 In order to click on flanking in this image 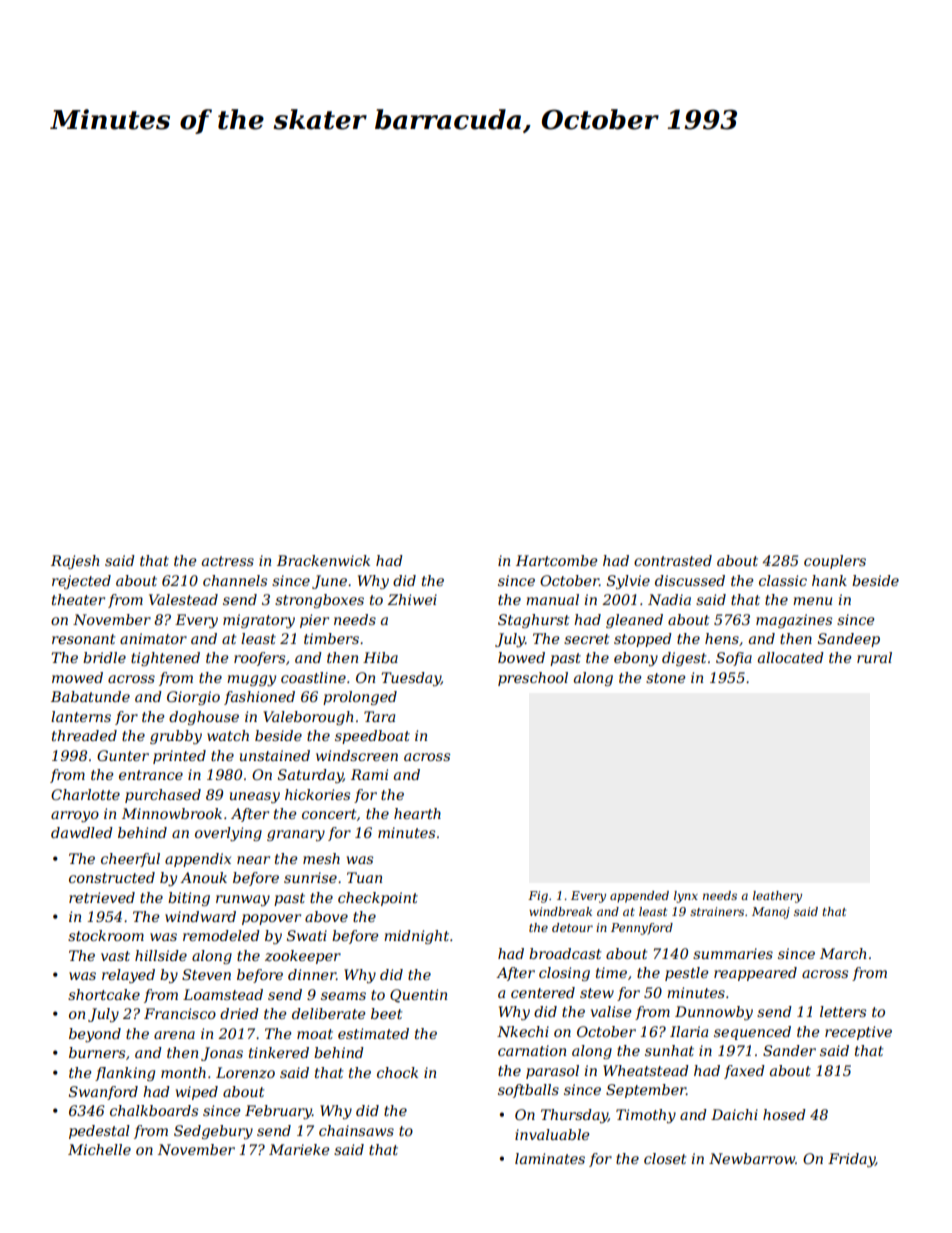, I will do `click(125, 1074)`.
